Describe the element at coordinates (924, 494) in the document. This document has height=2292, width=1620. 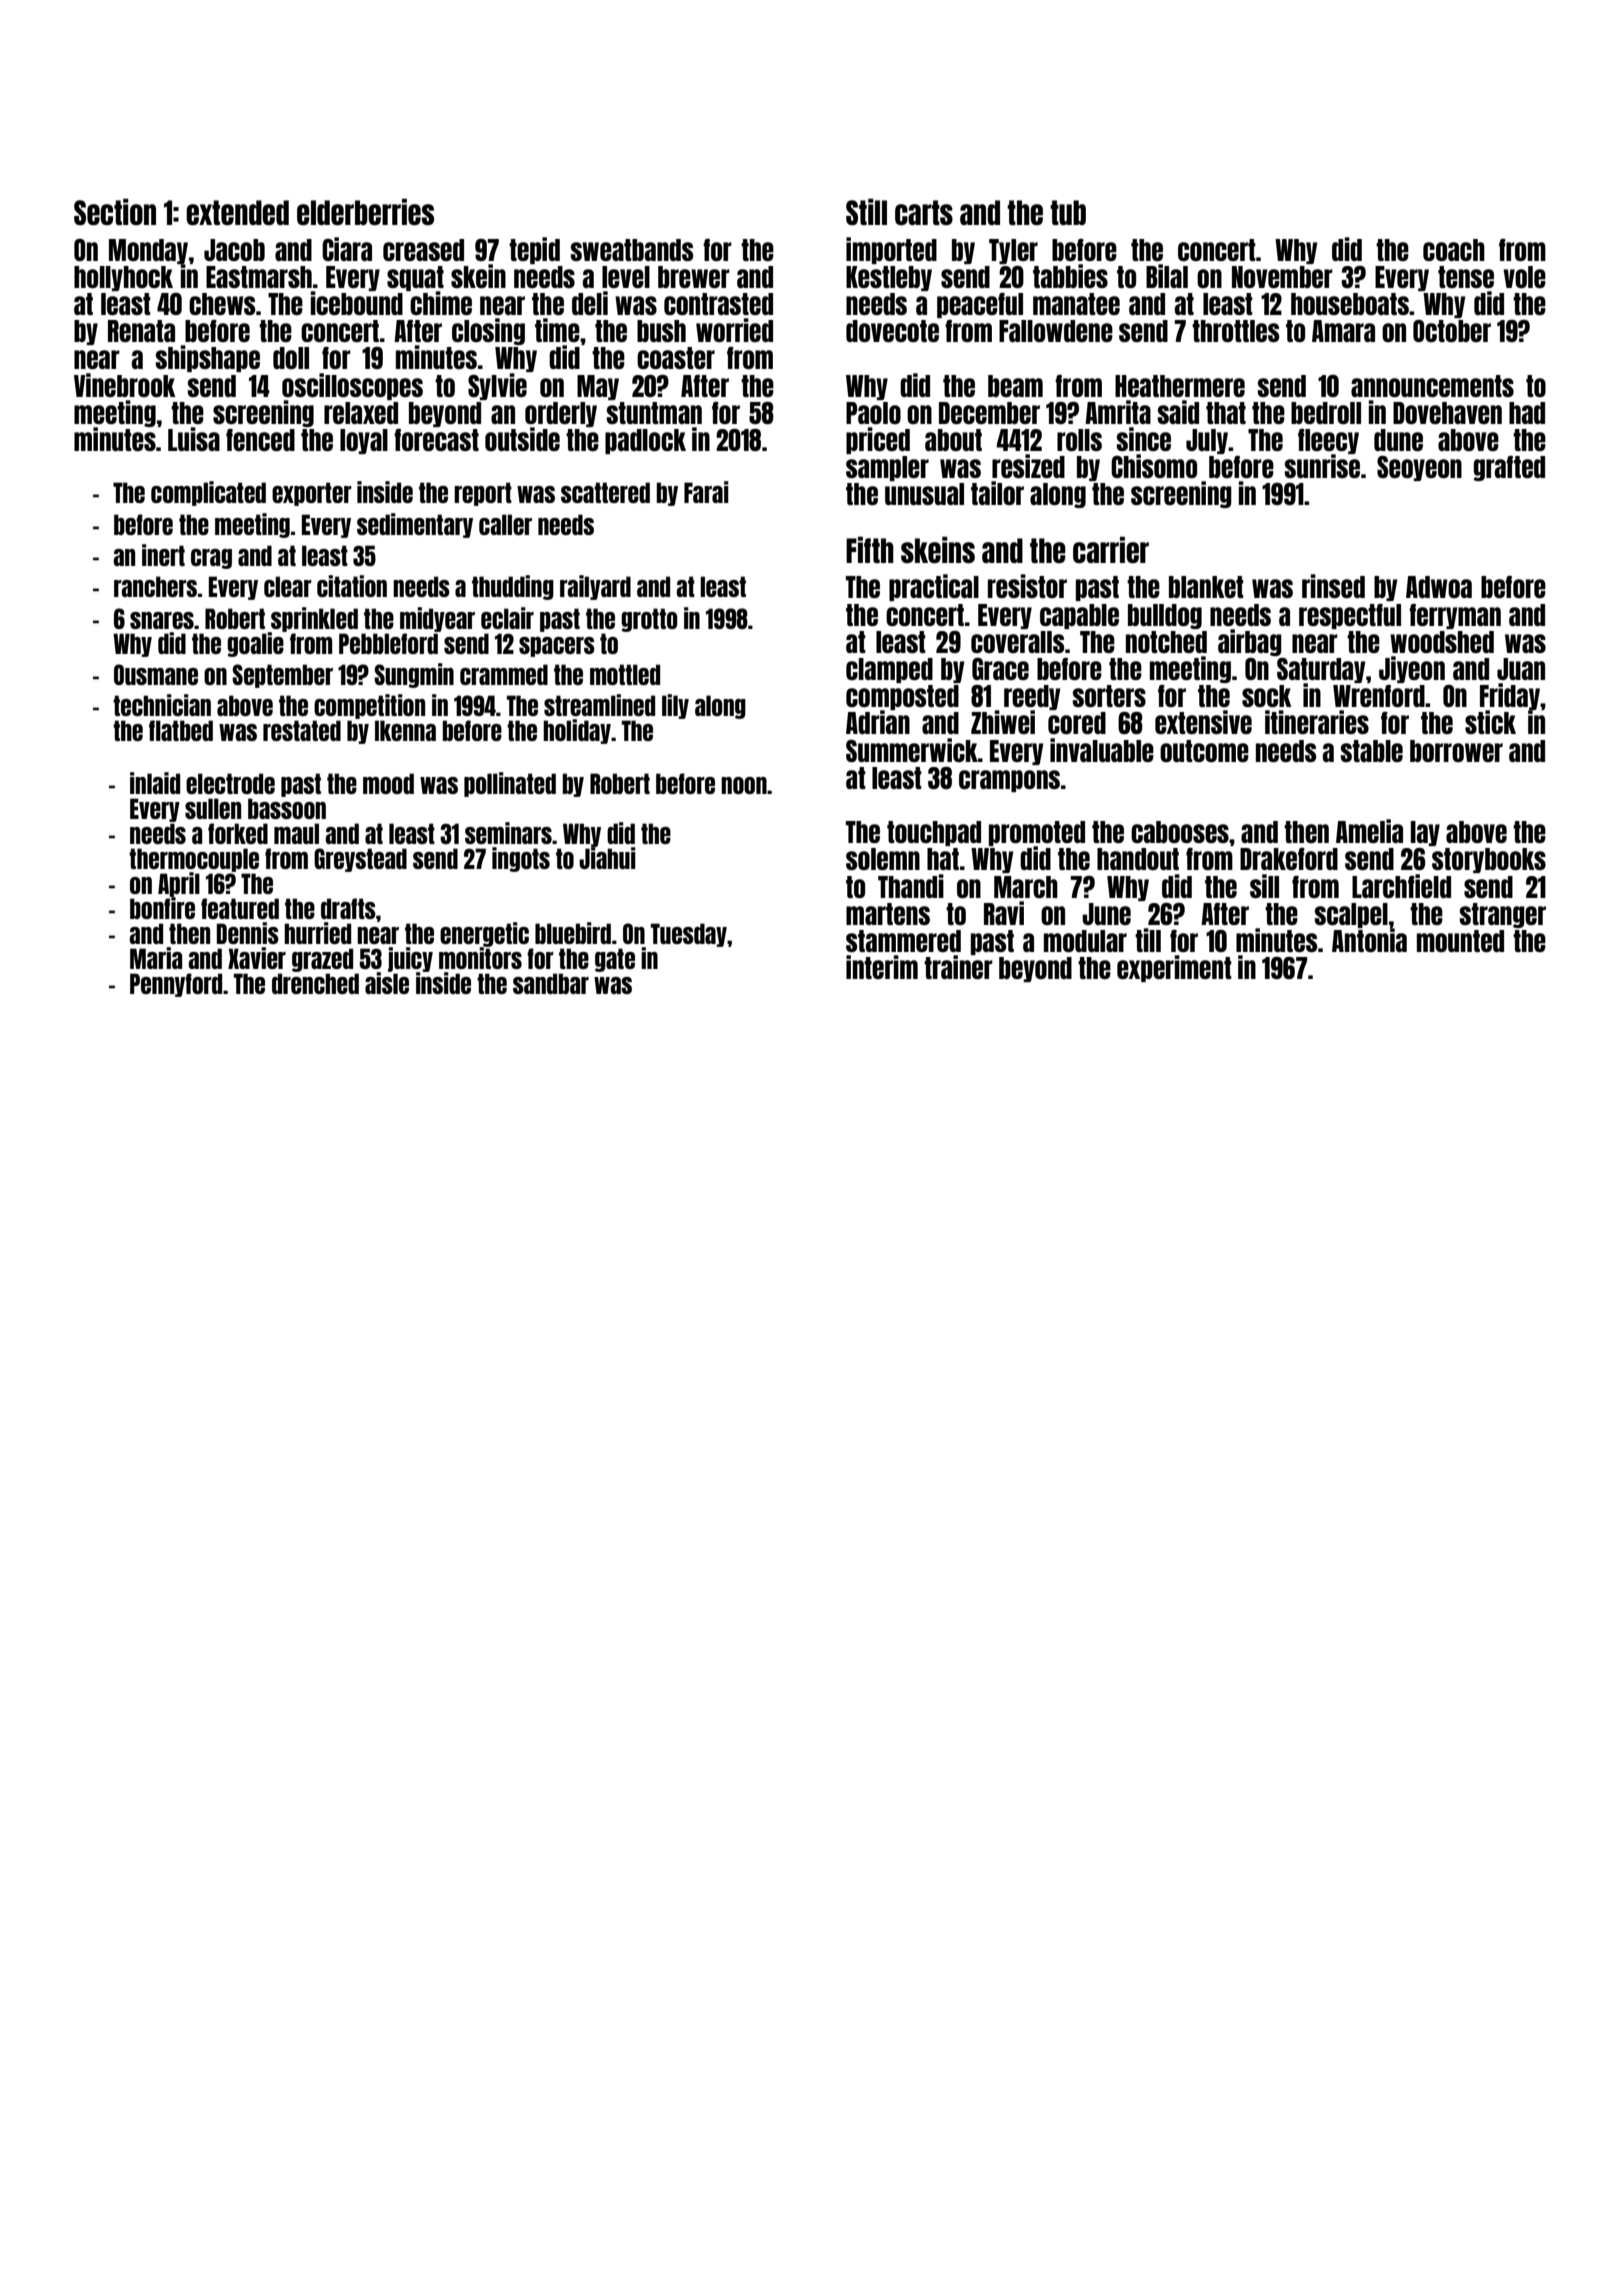
I see `unusual` at that location.
